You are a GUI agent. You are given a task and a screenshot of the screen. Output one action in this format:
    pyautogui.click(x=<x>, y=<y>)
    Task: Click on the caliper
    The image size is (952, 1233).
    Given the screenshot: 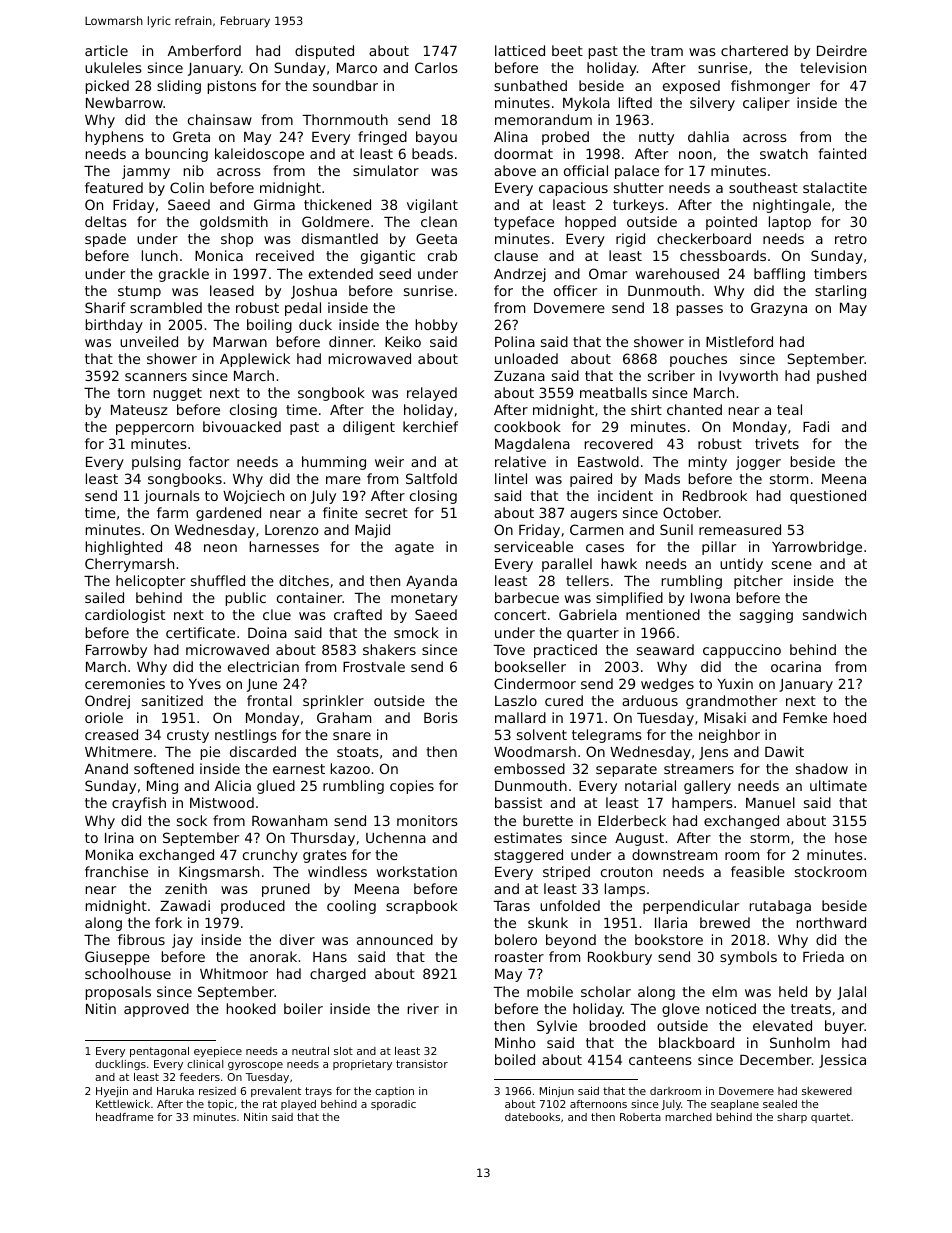 What is the action you would take?
    pyautogui.click(x=766, y=104)
